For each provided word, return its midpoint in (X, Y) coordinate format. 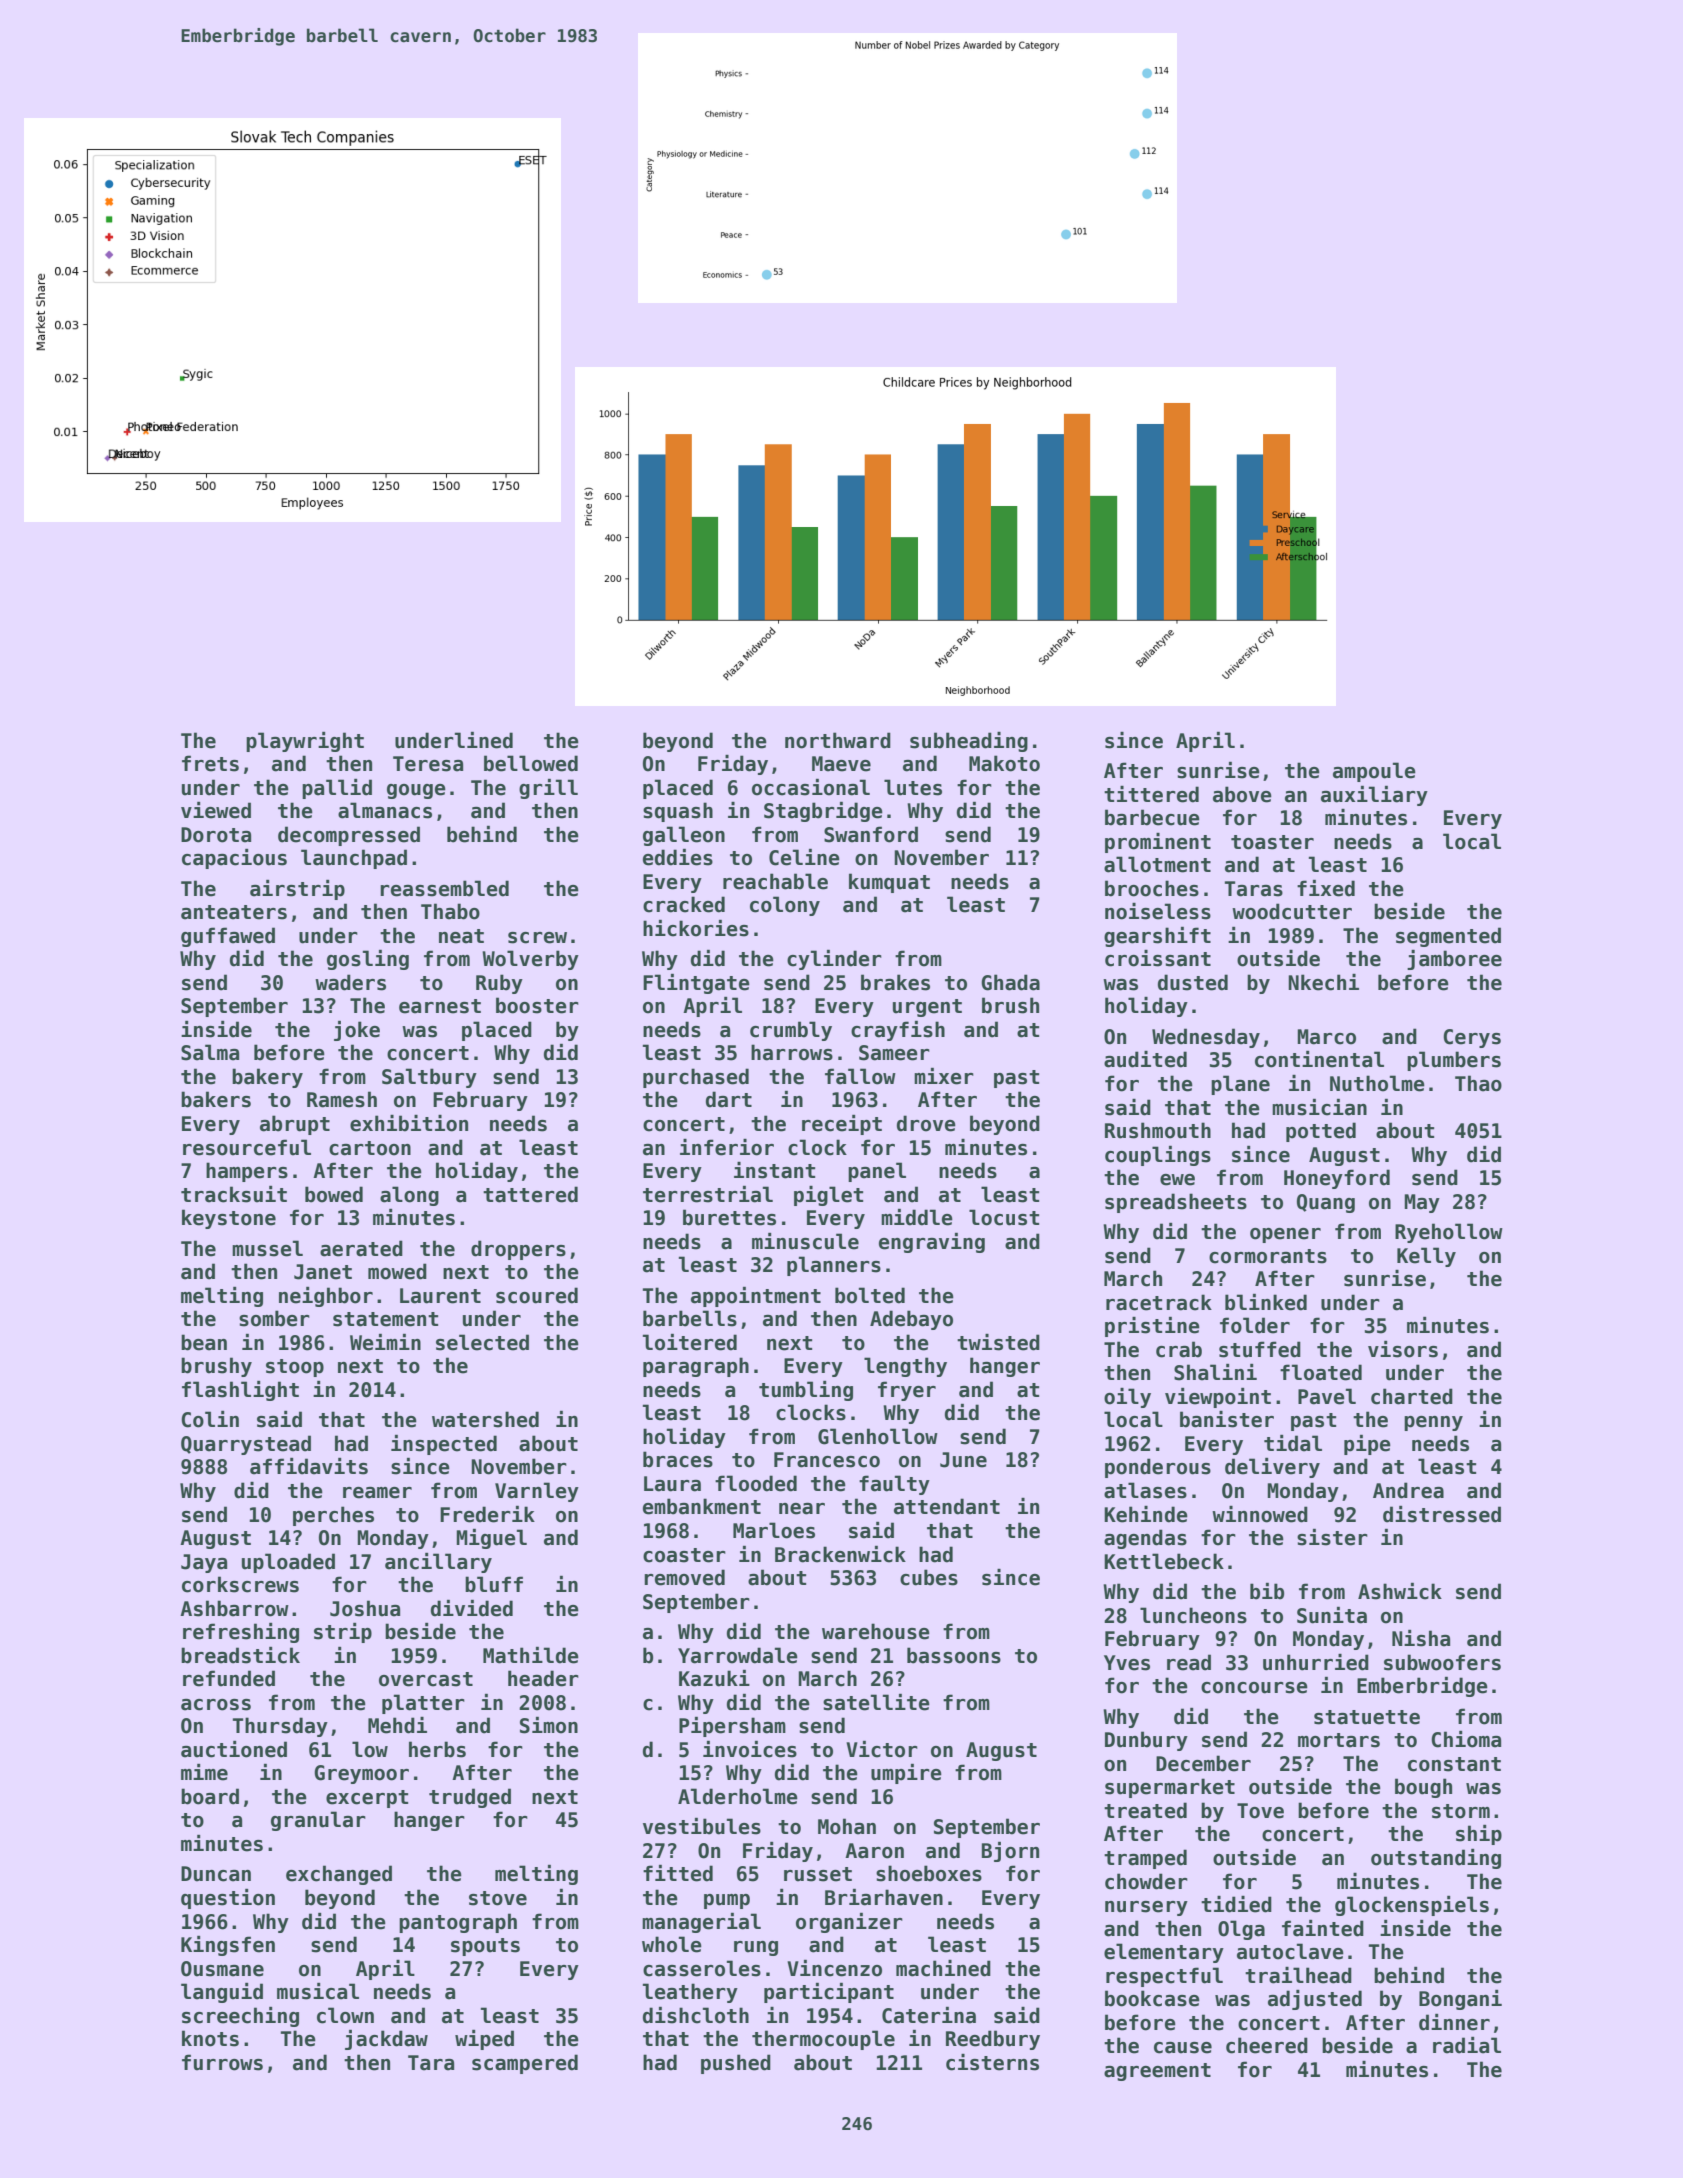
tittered (1151, 794)
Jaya (204, 1563)
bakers (216, 1099)
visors (1403, 1349)
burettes (729, 1217)
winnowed (1260, 1514)
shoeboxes (929, 1873)
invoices (750, 1749)
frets (210, 763)
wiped (484, 2040)
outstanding (1436, 1859)
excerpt (367, 1799)
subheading (969, 742)
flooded (756, 1483)
